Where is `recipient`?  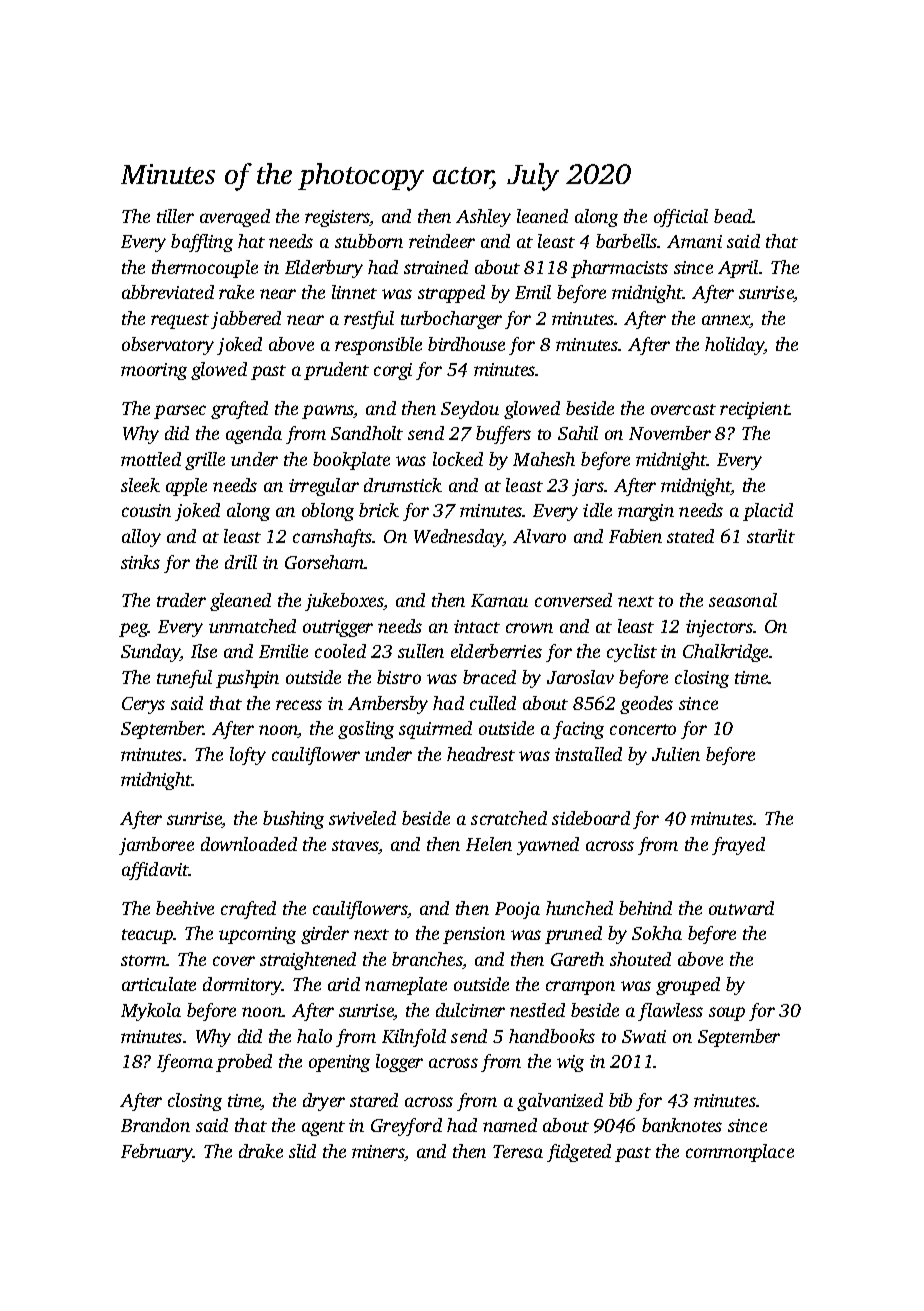 recipient is located at coordinates (755, 410).
